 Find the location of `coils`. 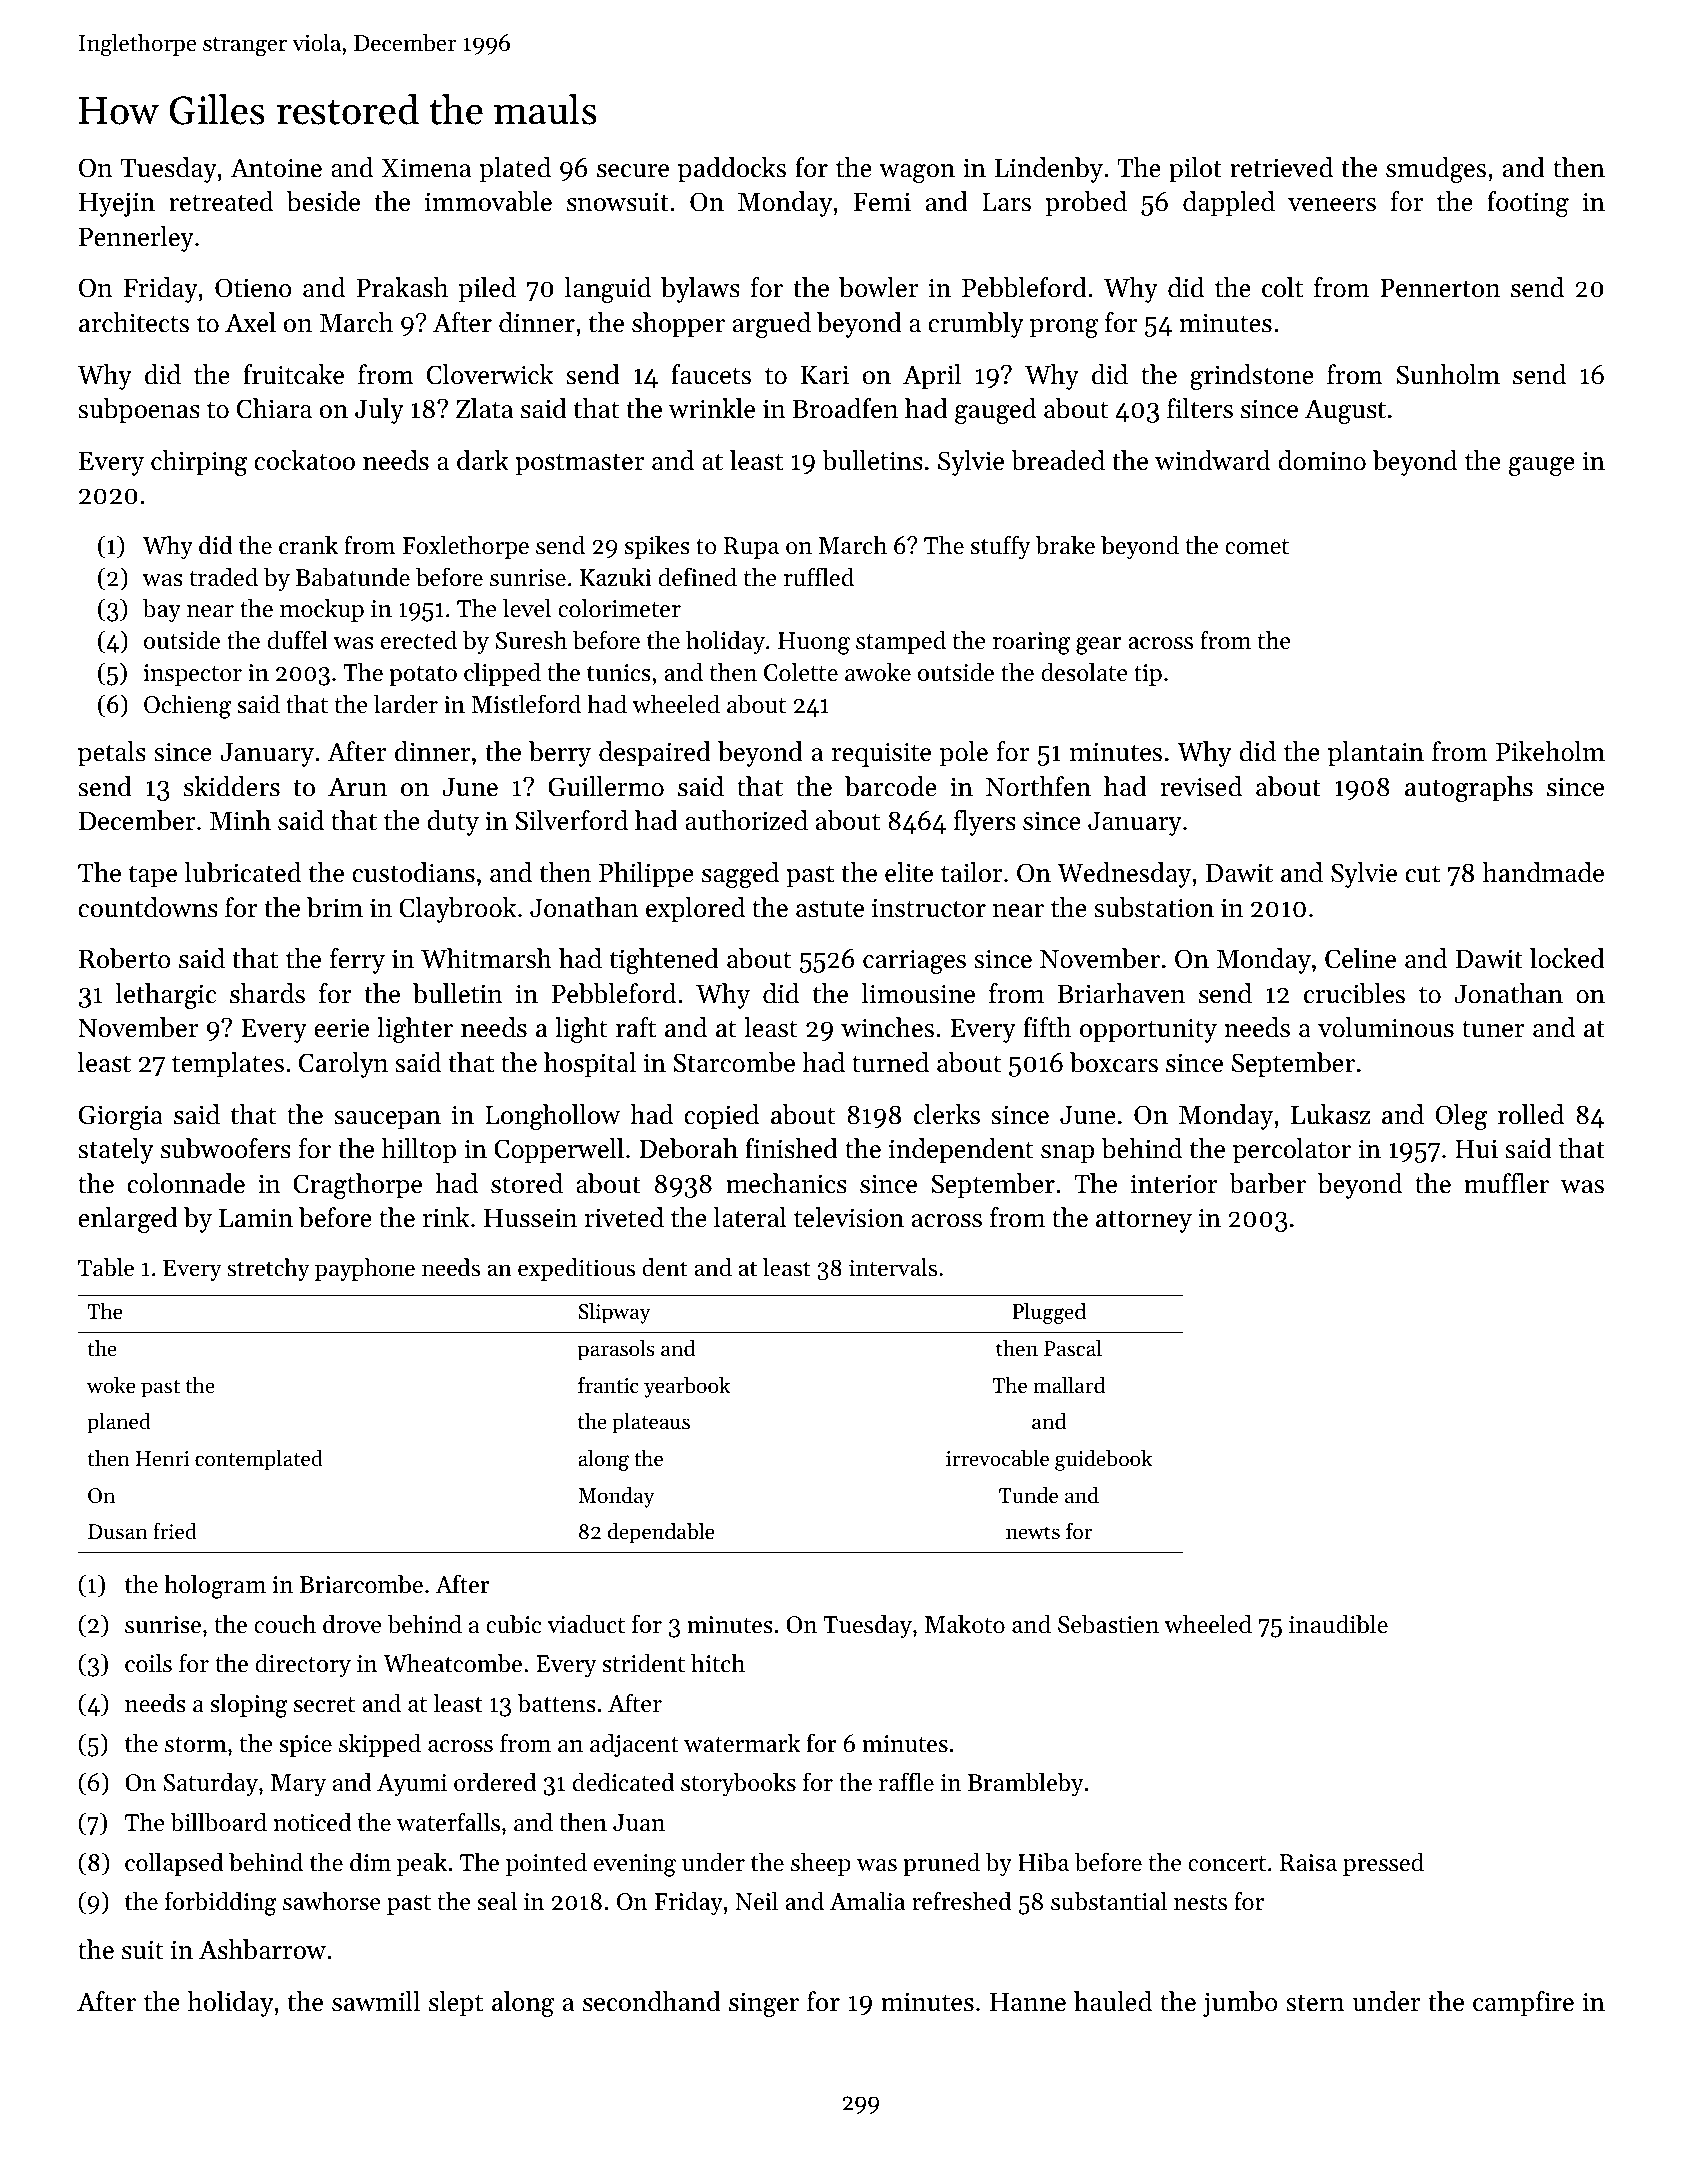

coils is located at coordinates (148, 1663).
